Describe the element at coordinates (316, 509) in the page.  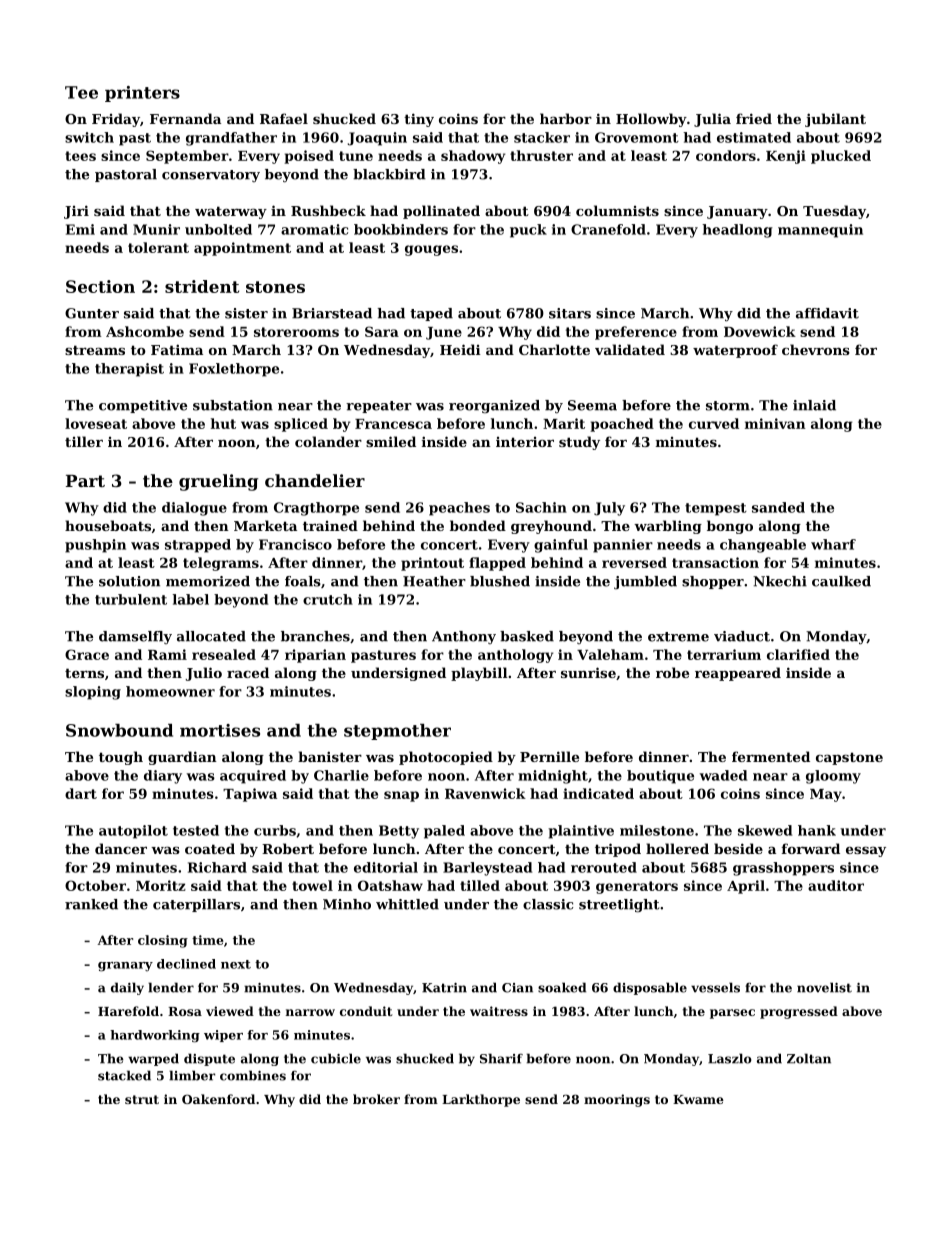
I see `Cragthorpe` at that location.
